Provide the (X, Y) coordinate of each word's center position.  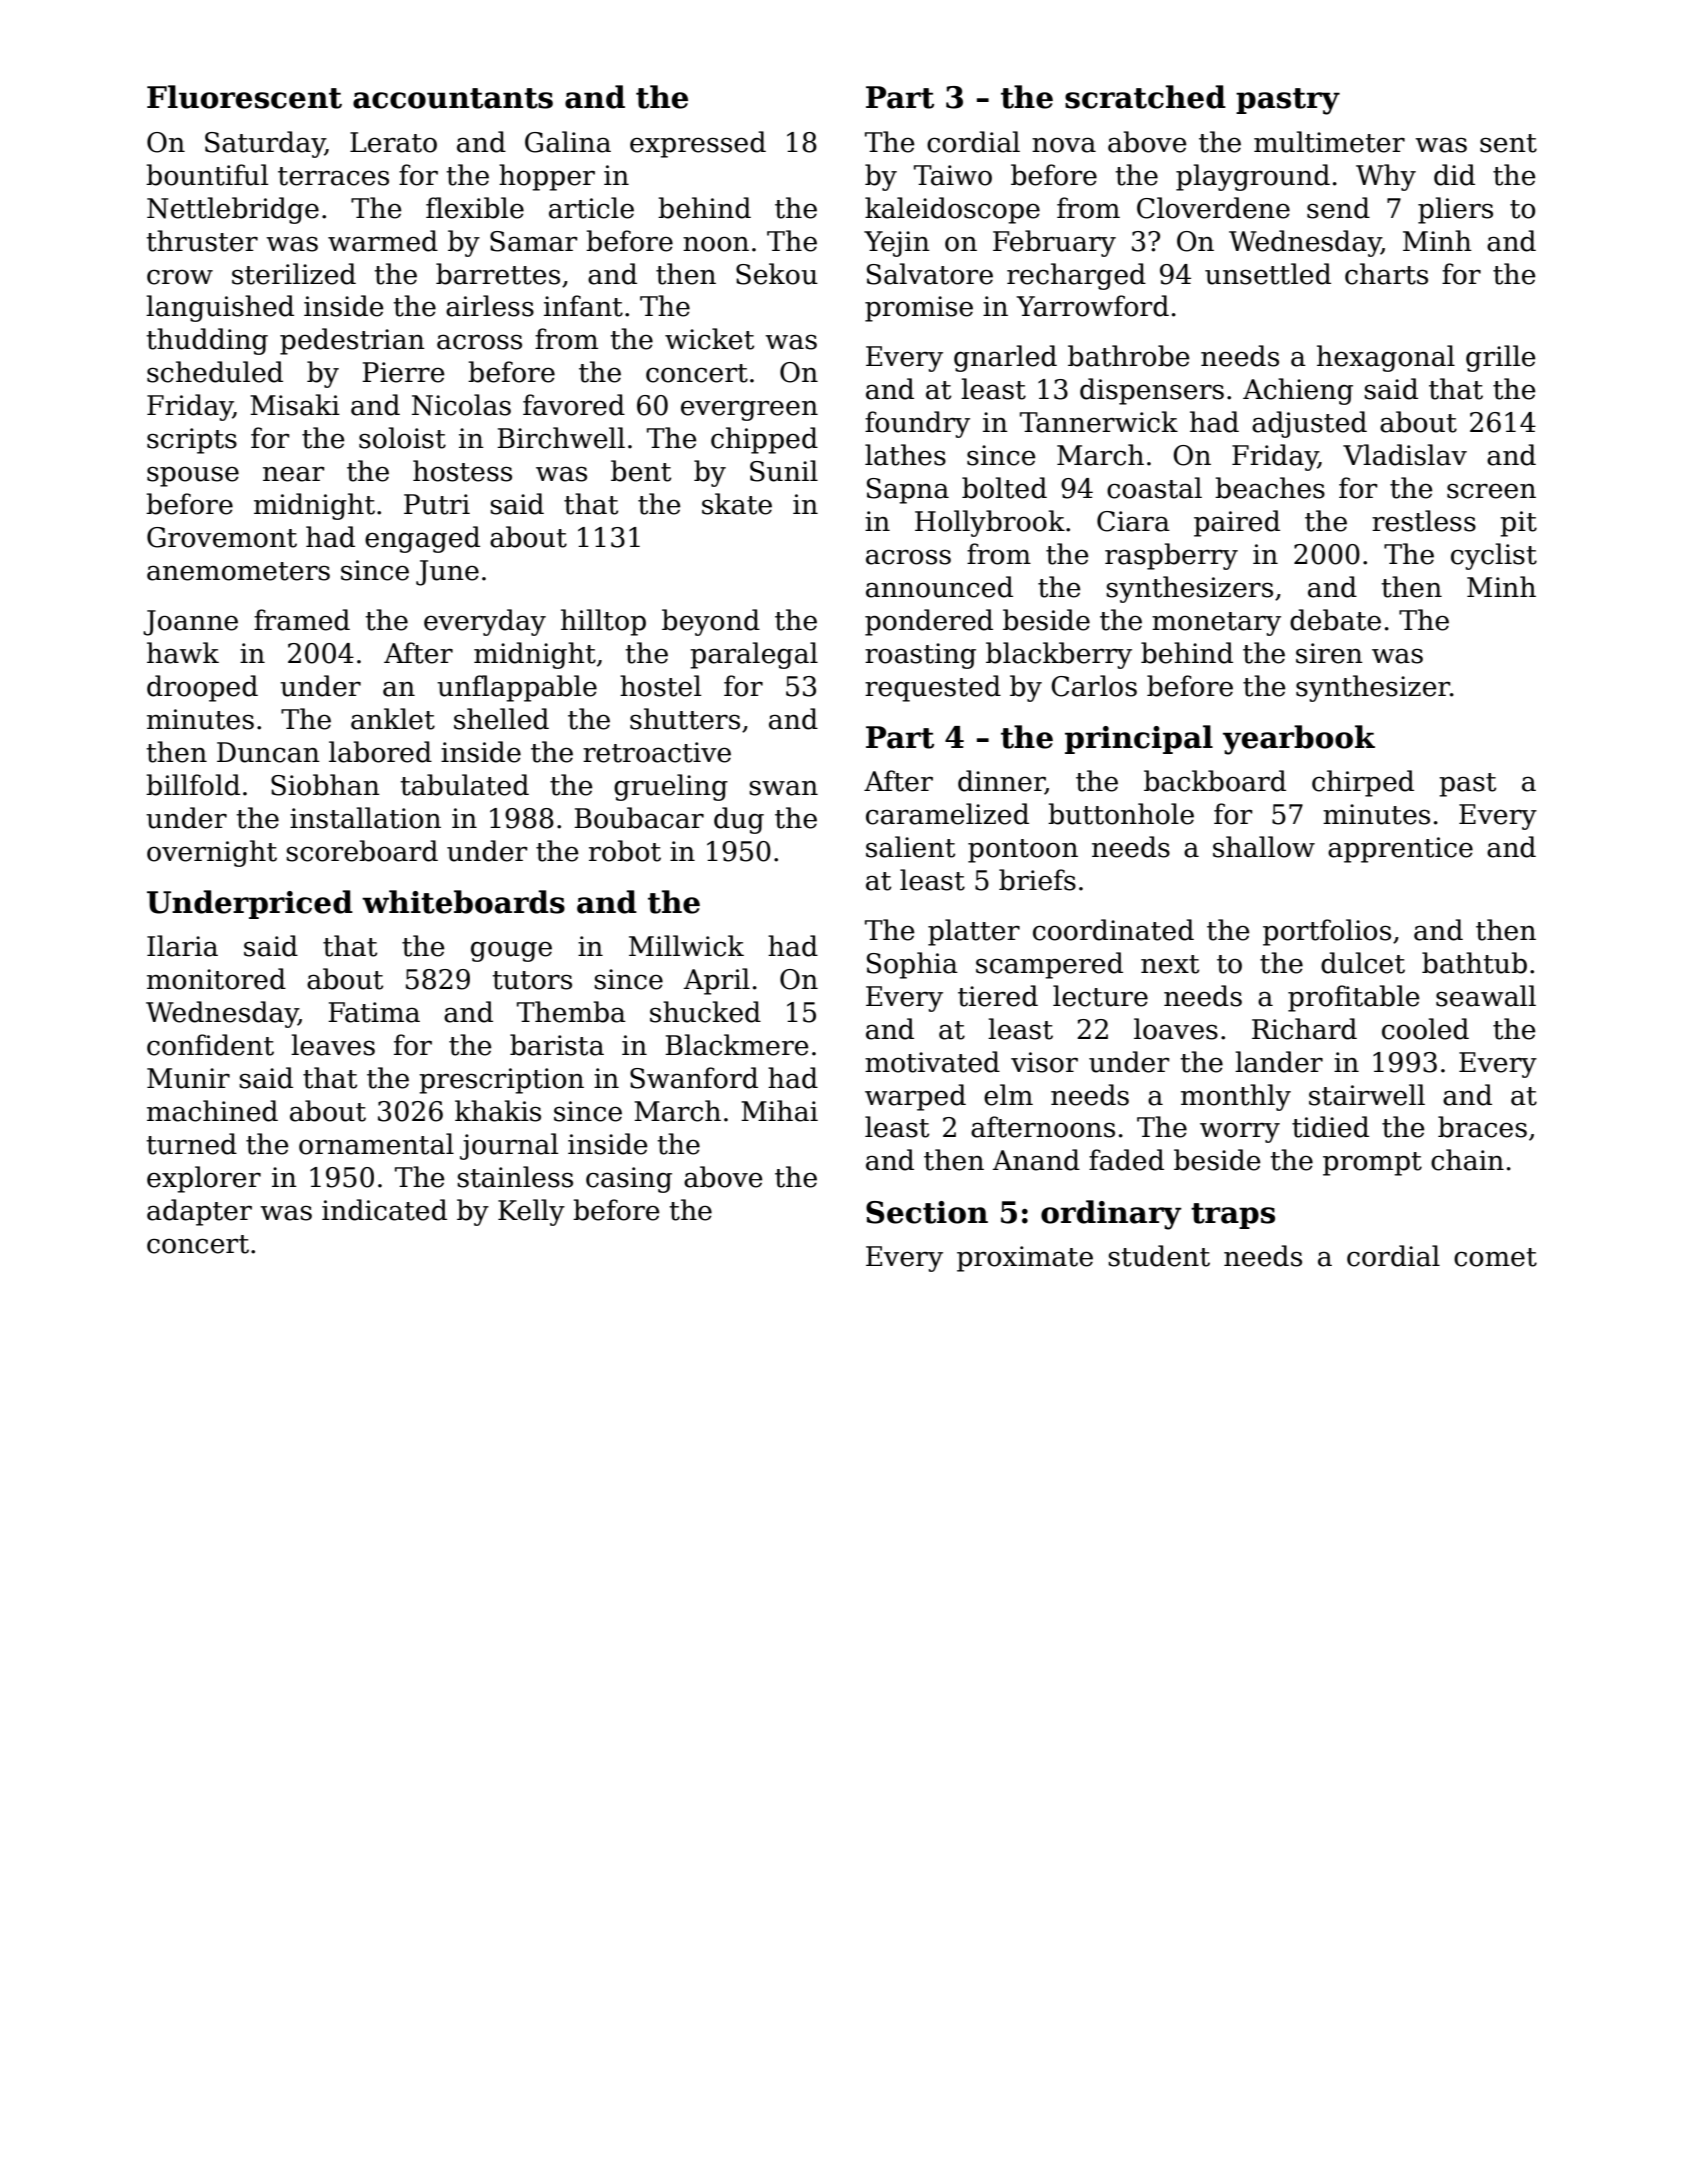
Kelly (531, 1212)
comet (1495, 1257)
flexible (475, 208)
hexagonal (1386, 358)
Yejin (897, 244)
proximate (1025, 1259)
